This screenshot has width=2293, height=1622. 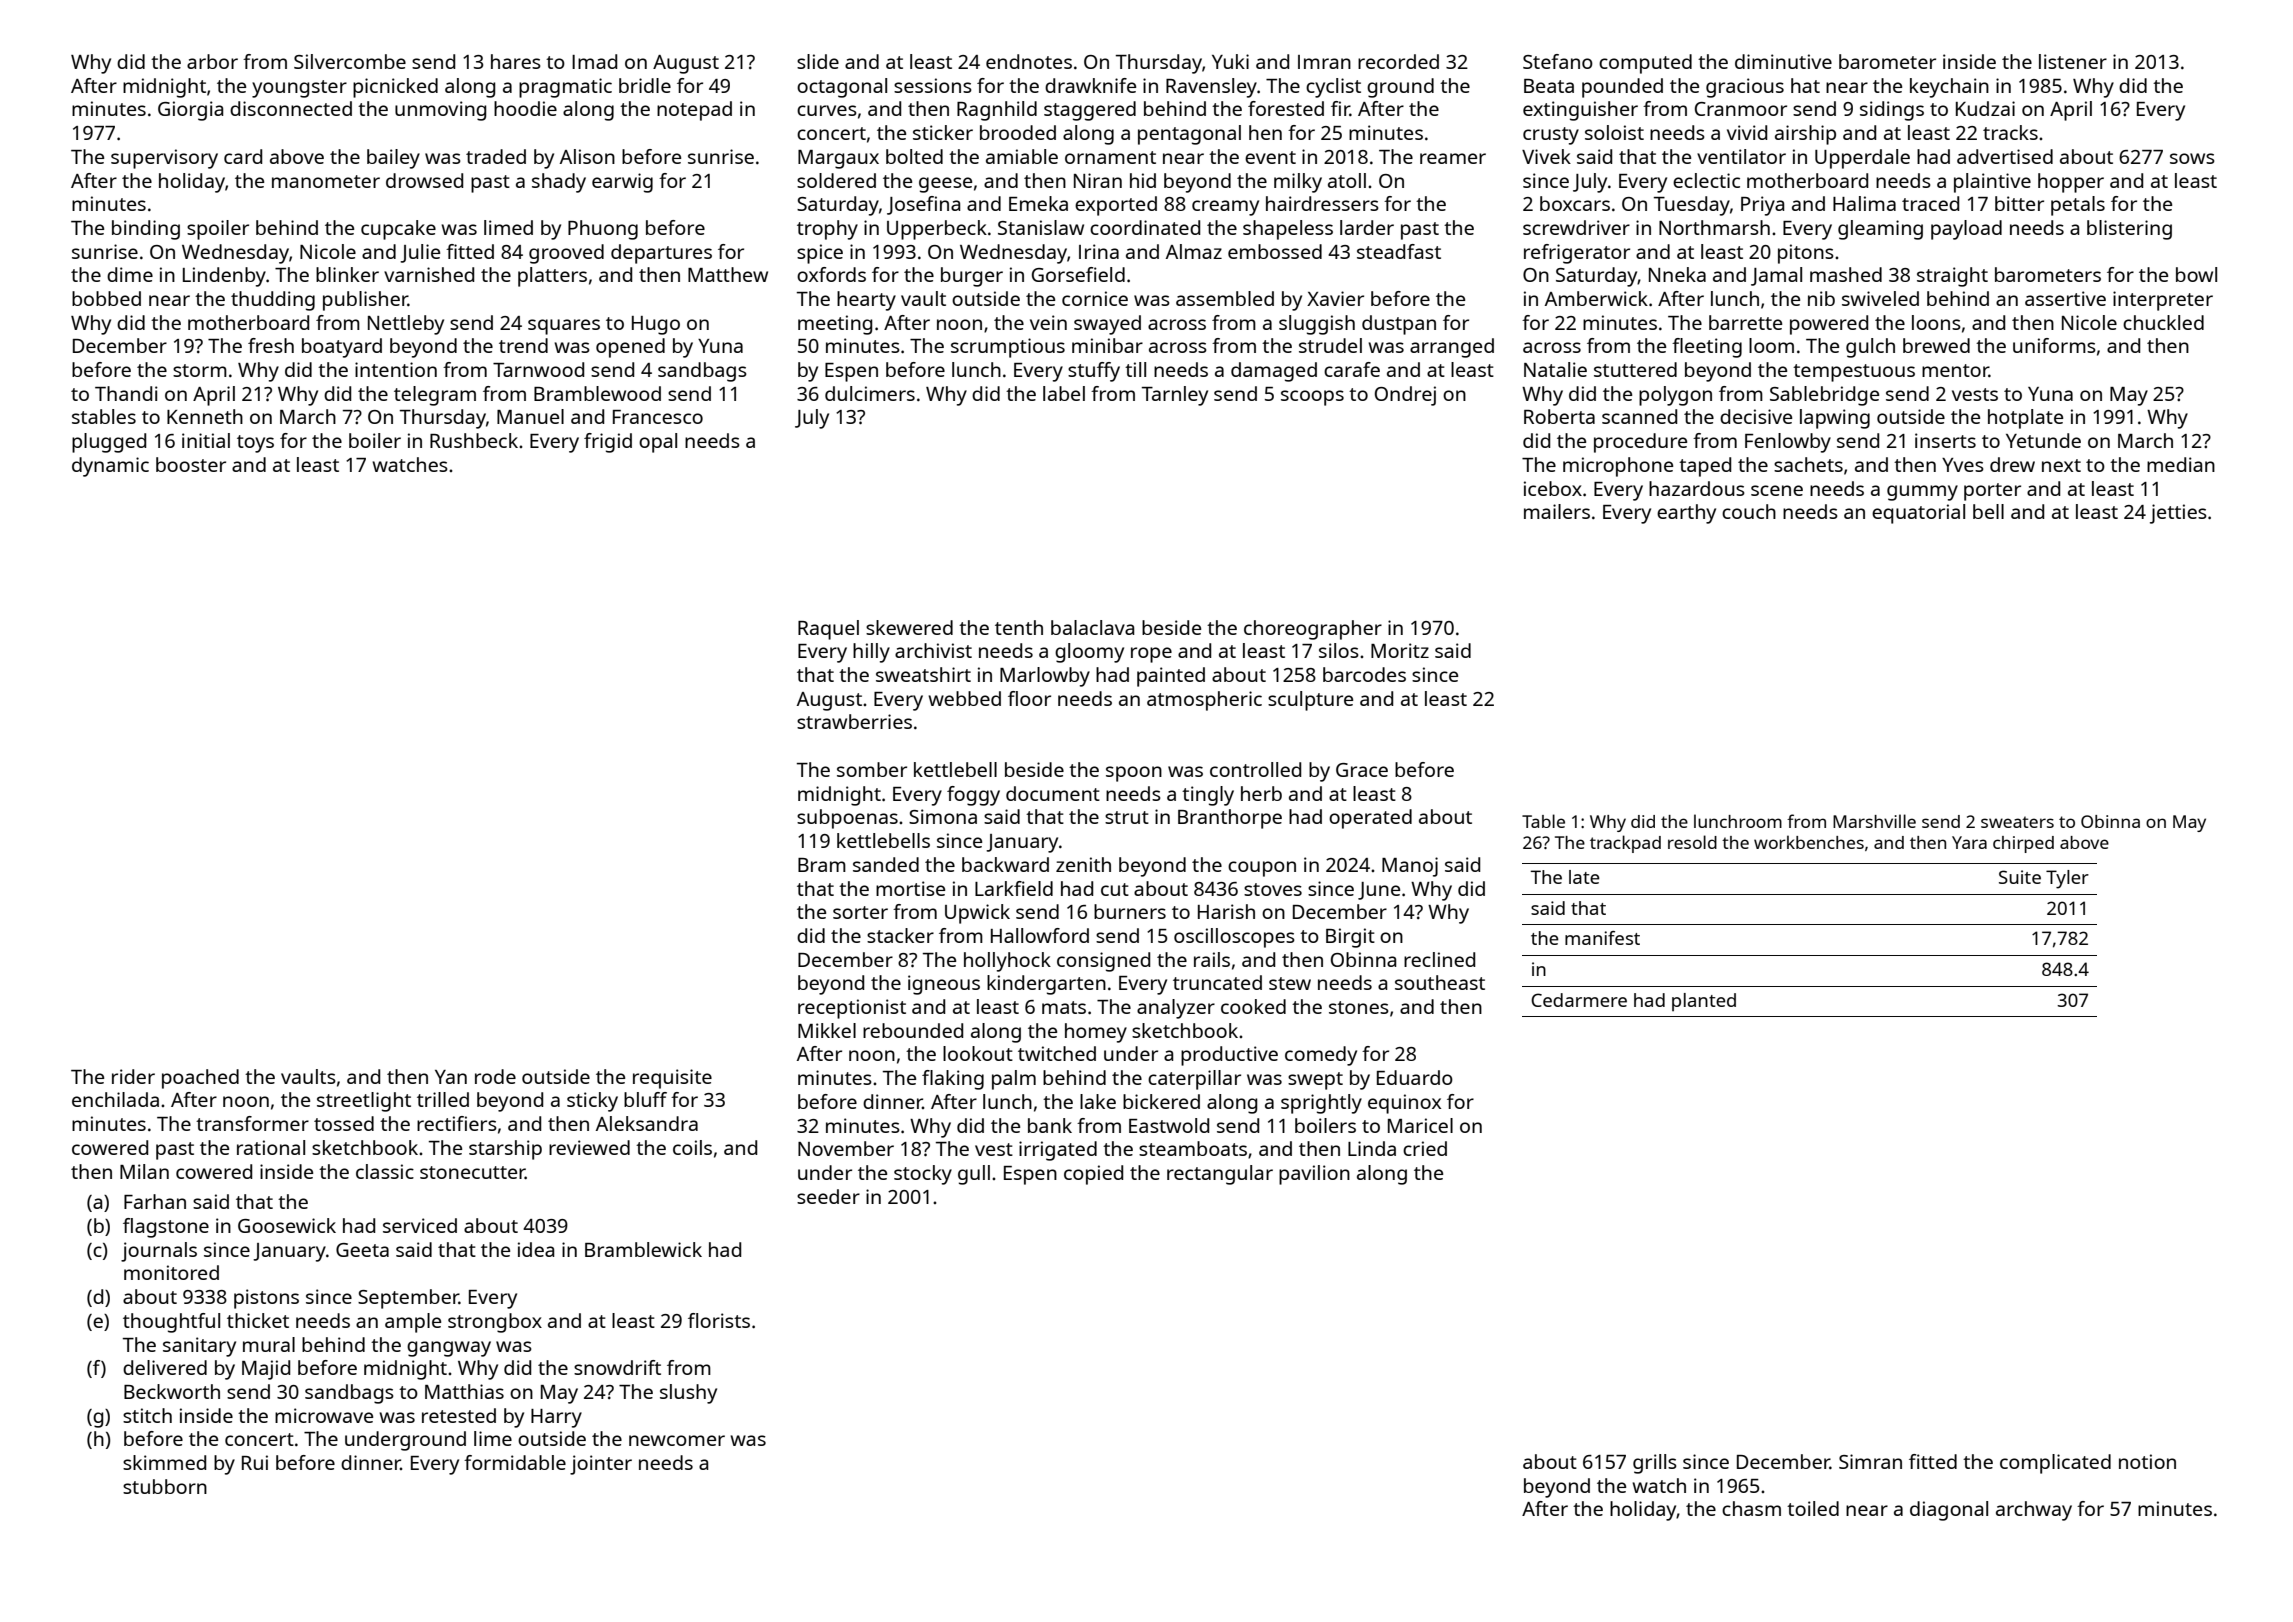 I want to click on Yan, so click(x=451, y=1077).
